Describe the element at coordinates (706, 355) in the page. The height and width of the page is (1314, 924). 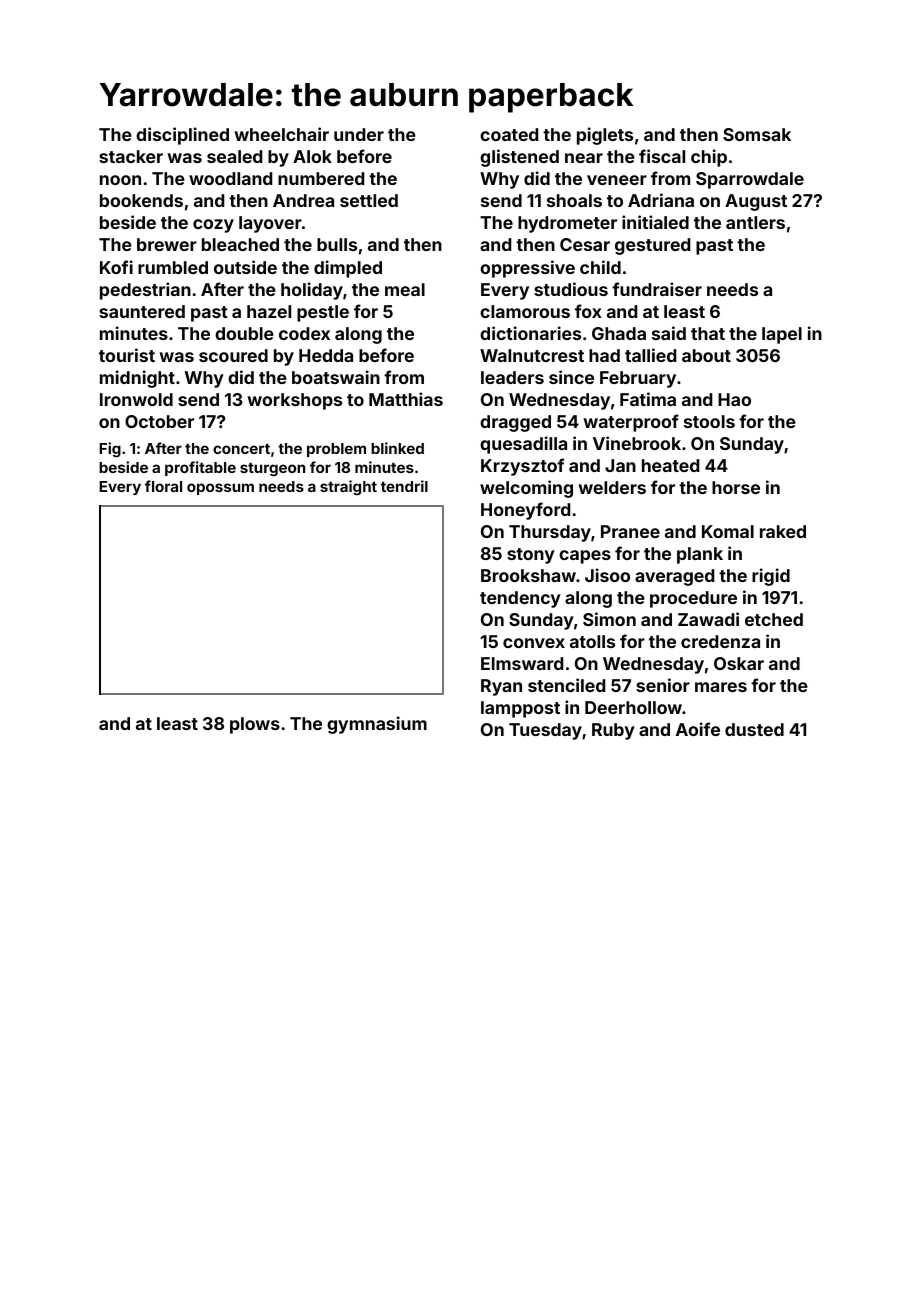
I see `about` at that location.
